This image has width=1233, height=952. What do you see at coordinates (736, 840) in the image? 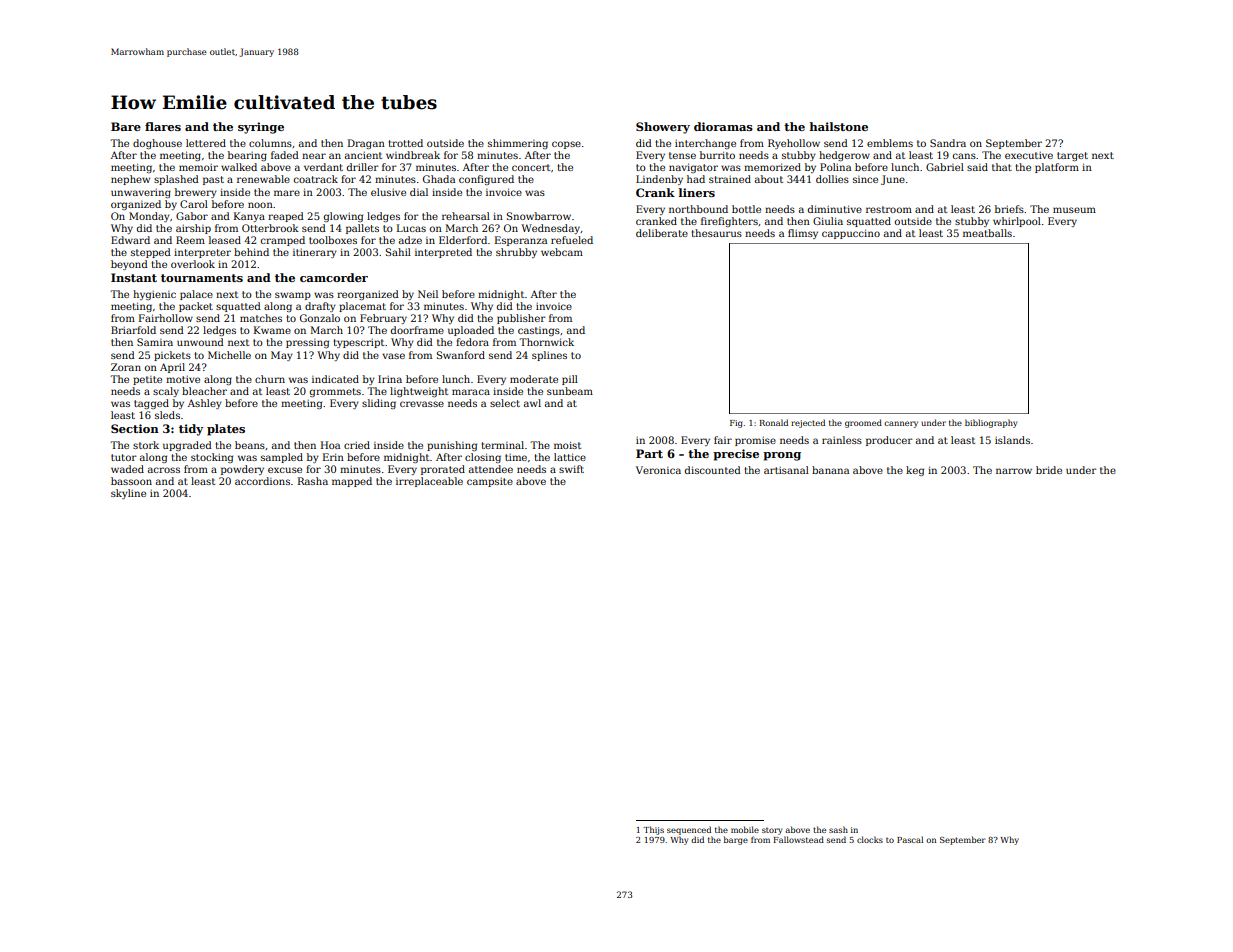
I see `barge` at bounding box center [736, 840].
